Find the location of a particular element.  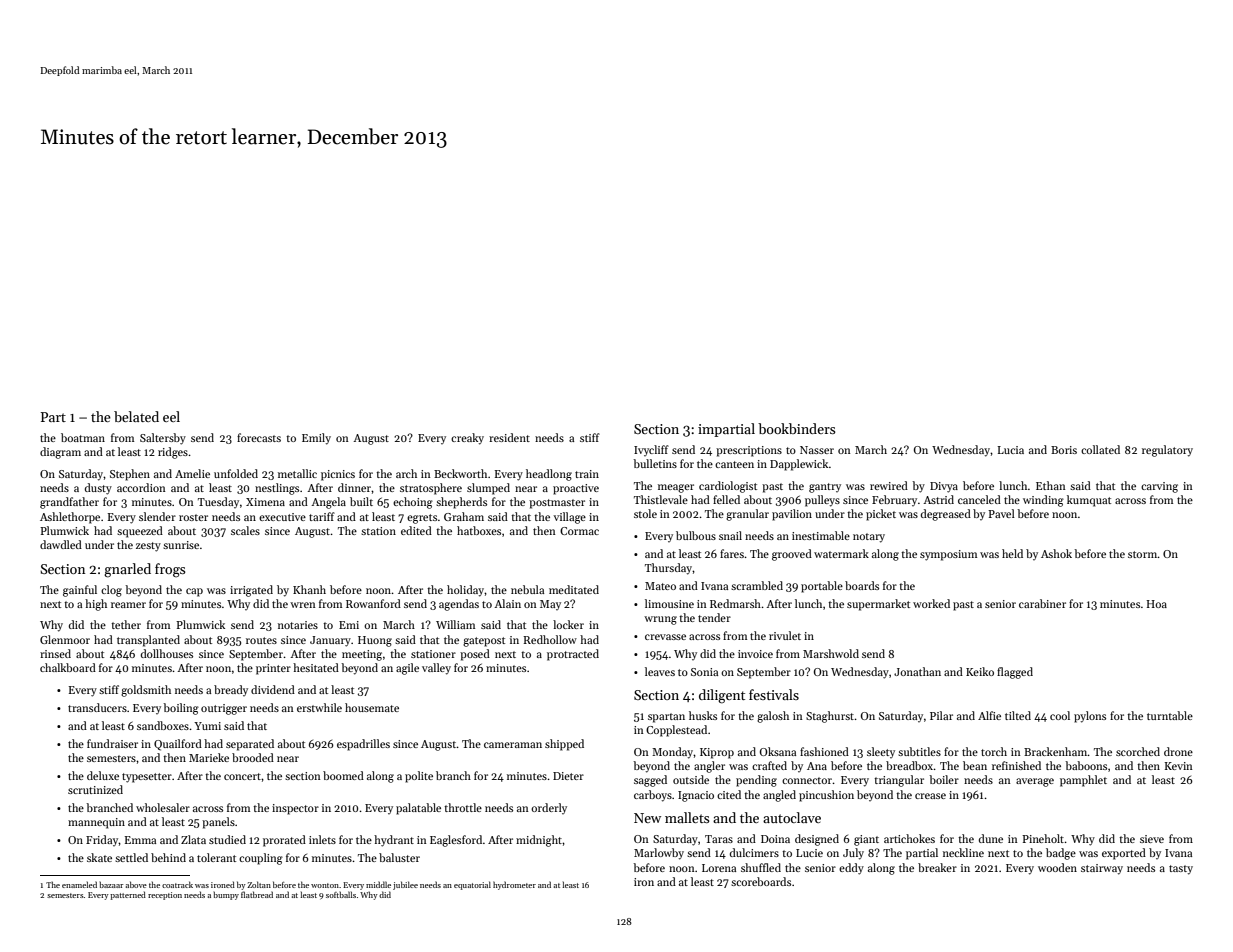

bulletins is located at coordinates (655, 463).
